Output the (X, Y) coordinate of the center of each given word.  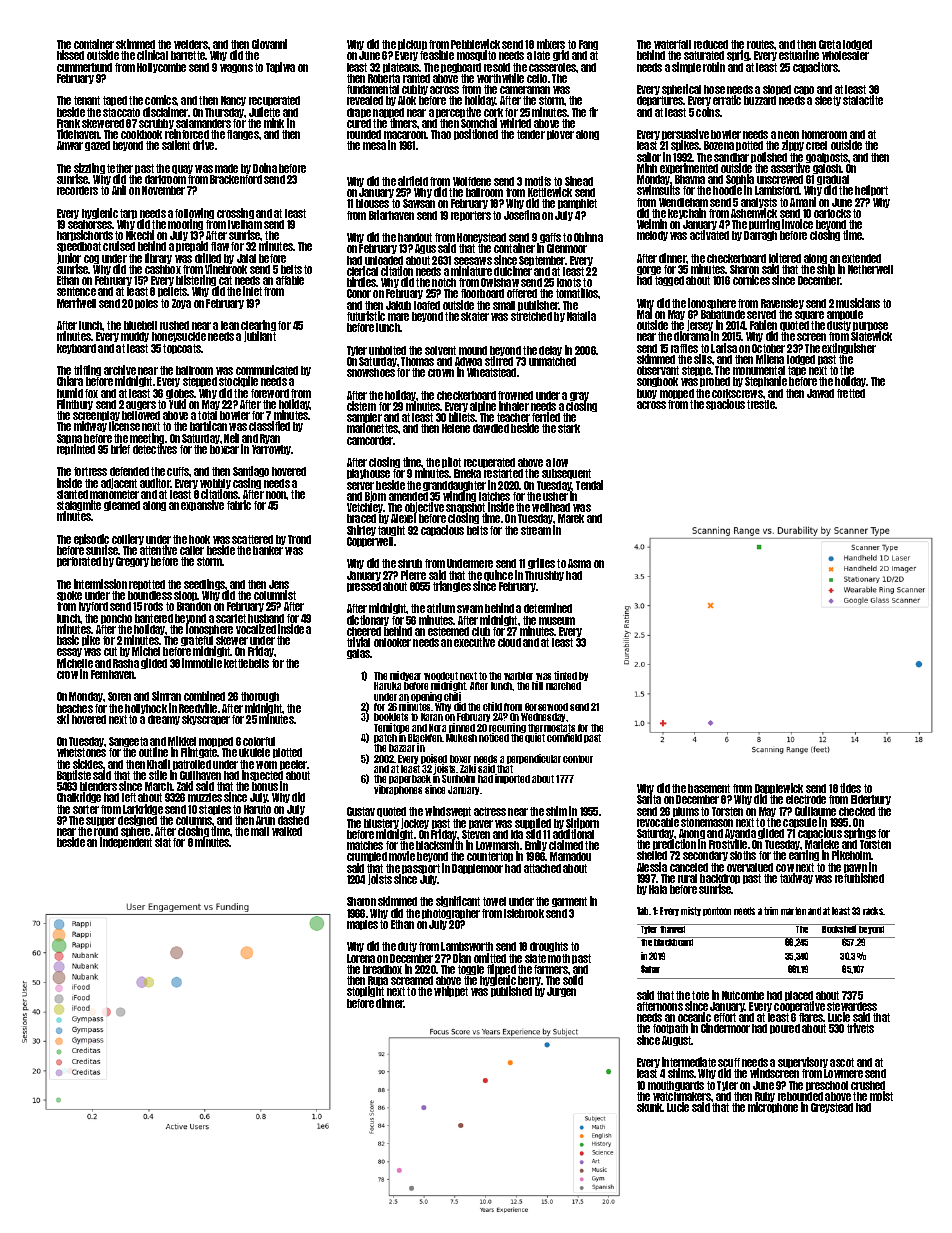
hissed (70, 55)
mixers (551, 44)
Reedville (198, 708)
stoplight (365, 992)
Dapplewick (779, 789)
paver (481, 824)
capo (804, 90)
